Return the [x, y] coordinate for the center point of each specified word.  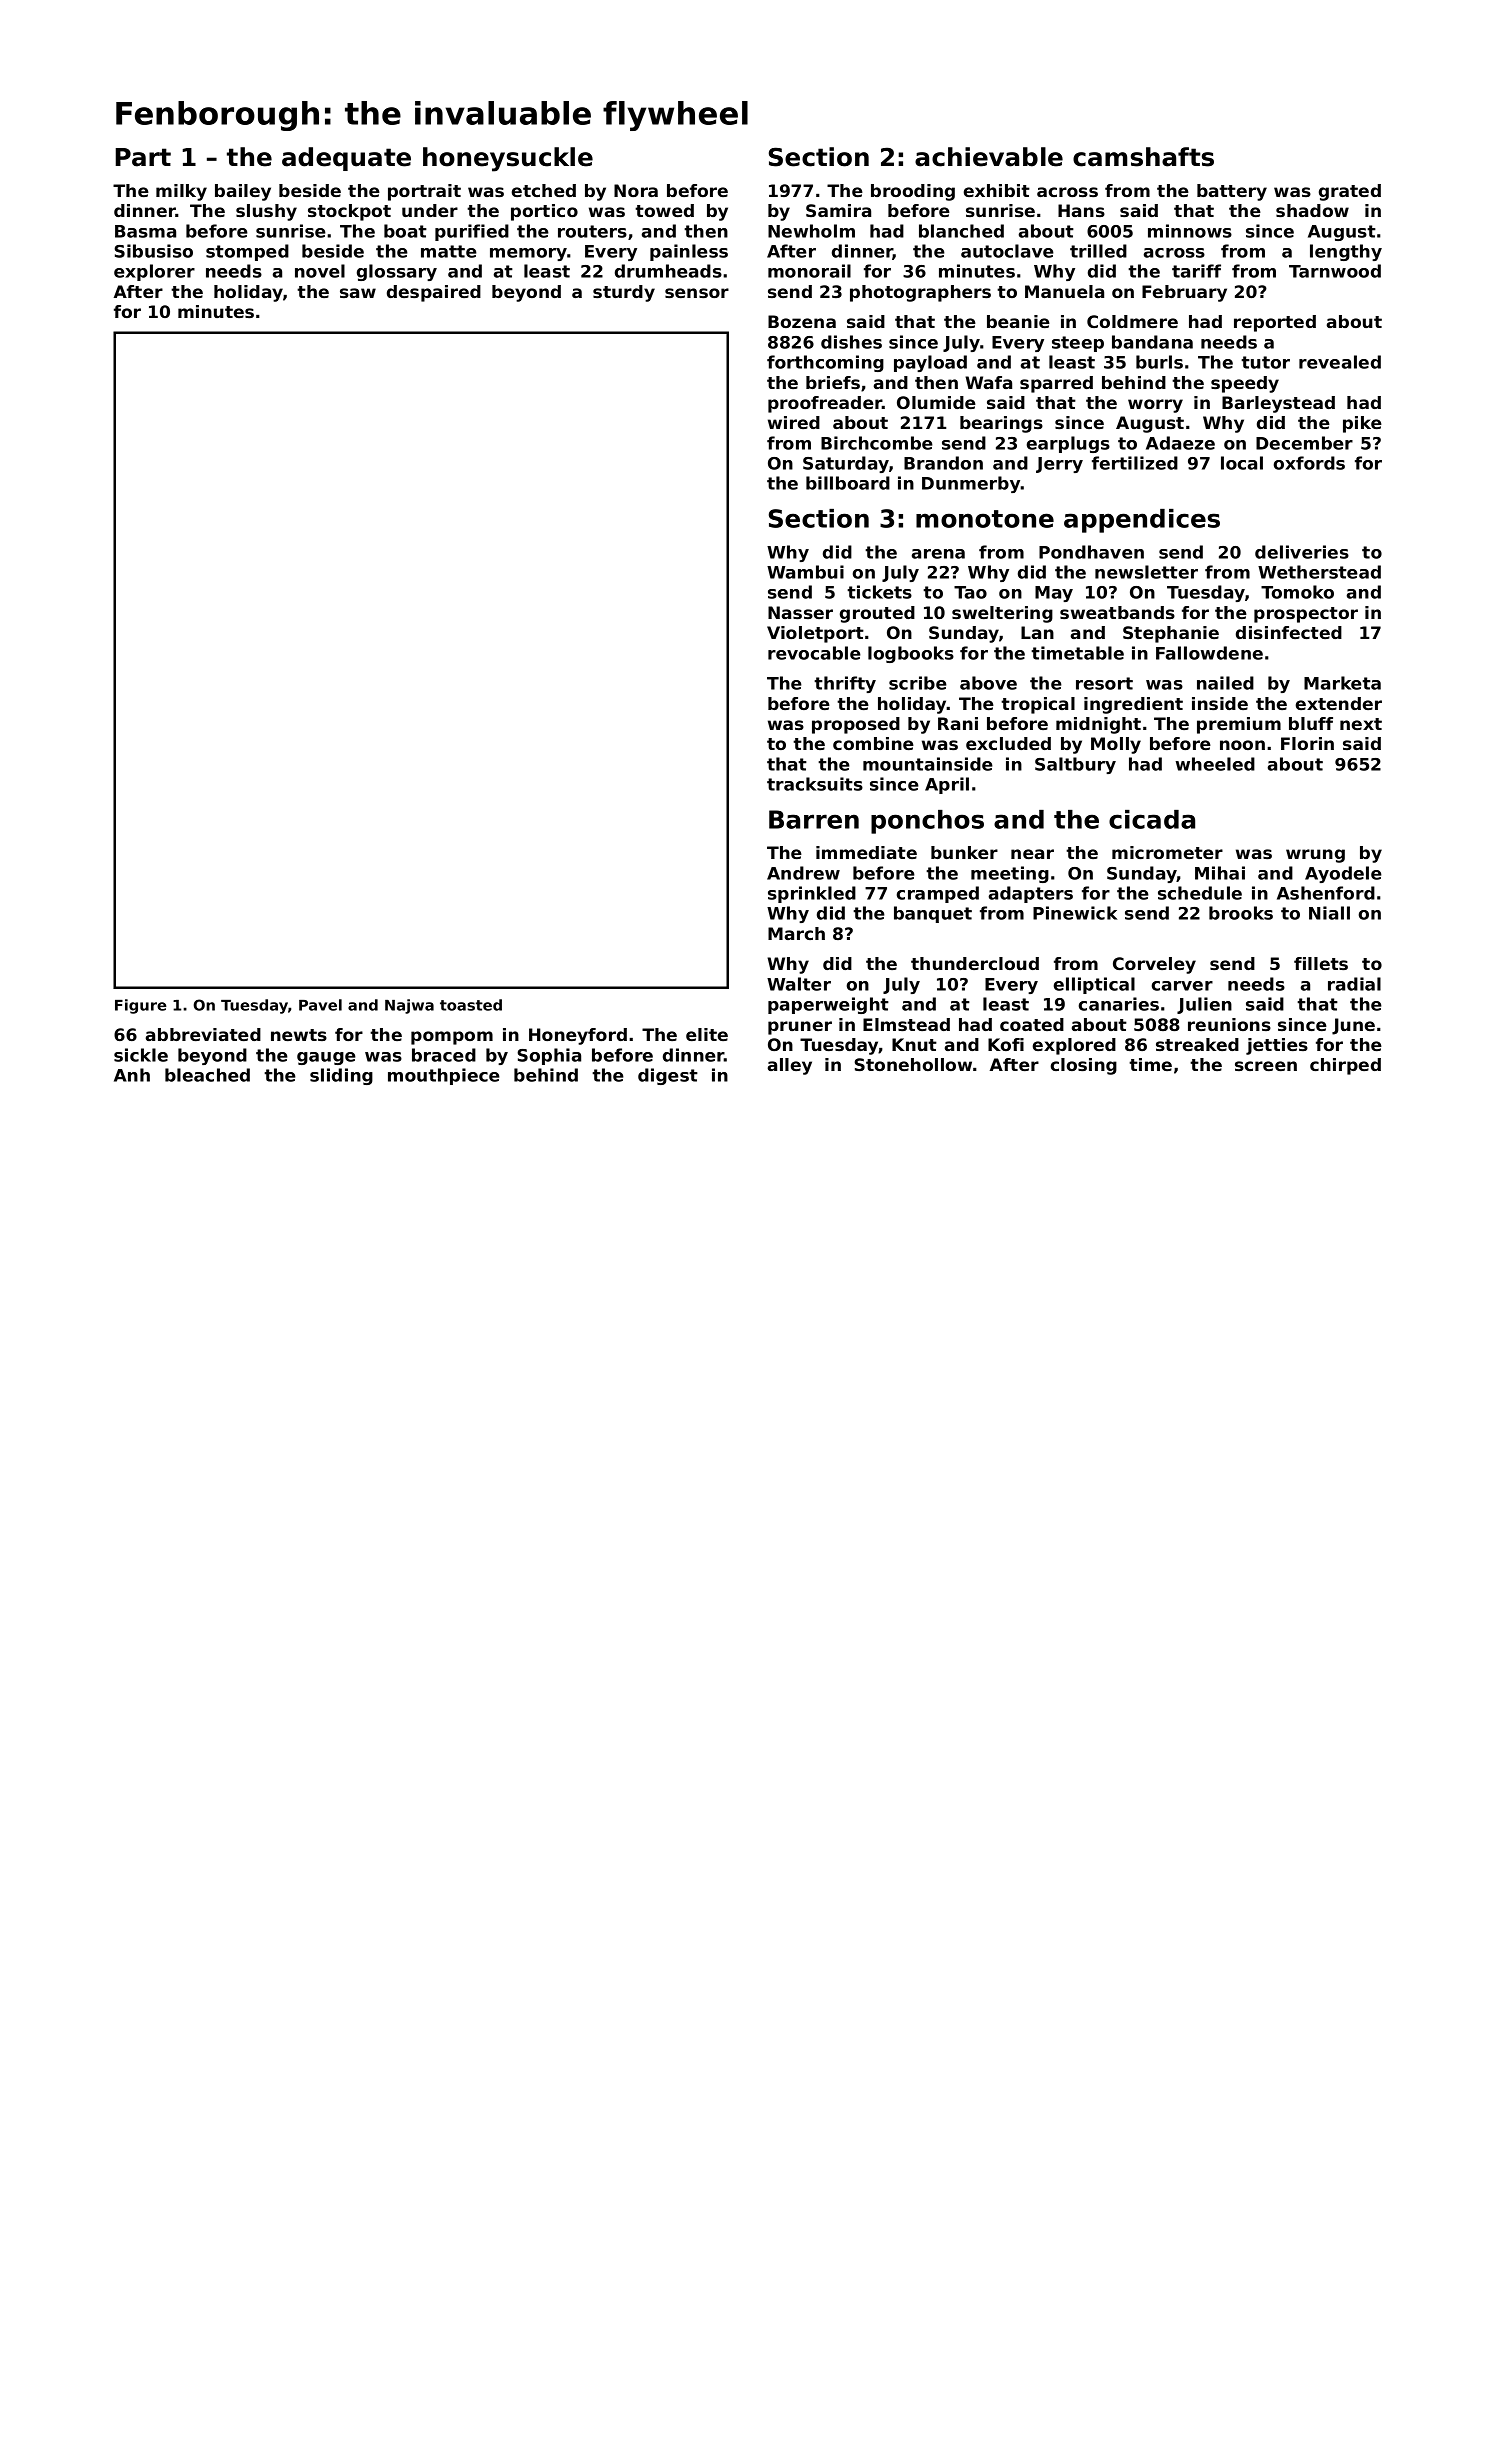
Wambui [805, 572]
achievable [989, 157]
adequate [346, 159]
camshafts [1143, 157]
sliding [341, 1076]
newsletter [1146, 572]
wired [794, 422]
